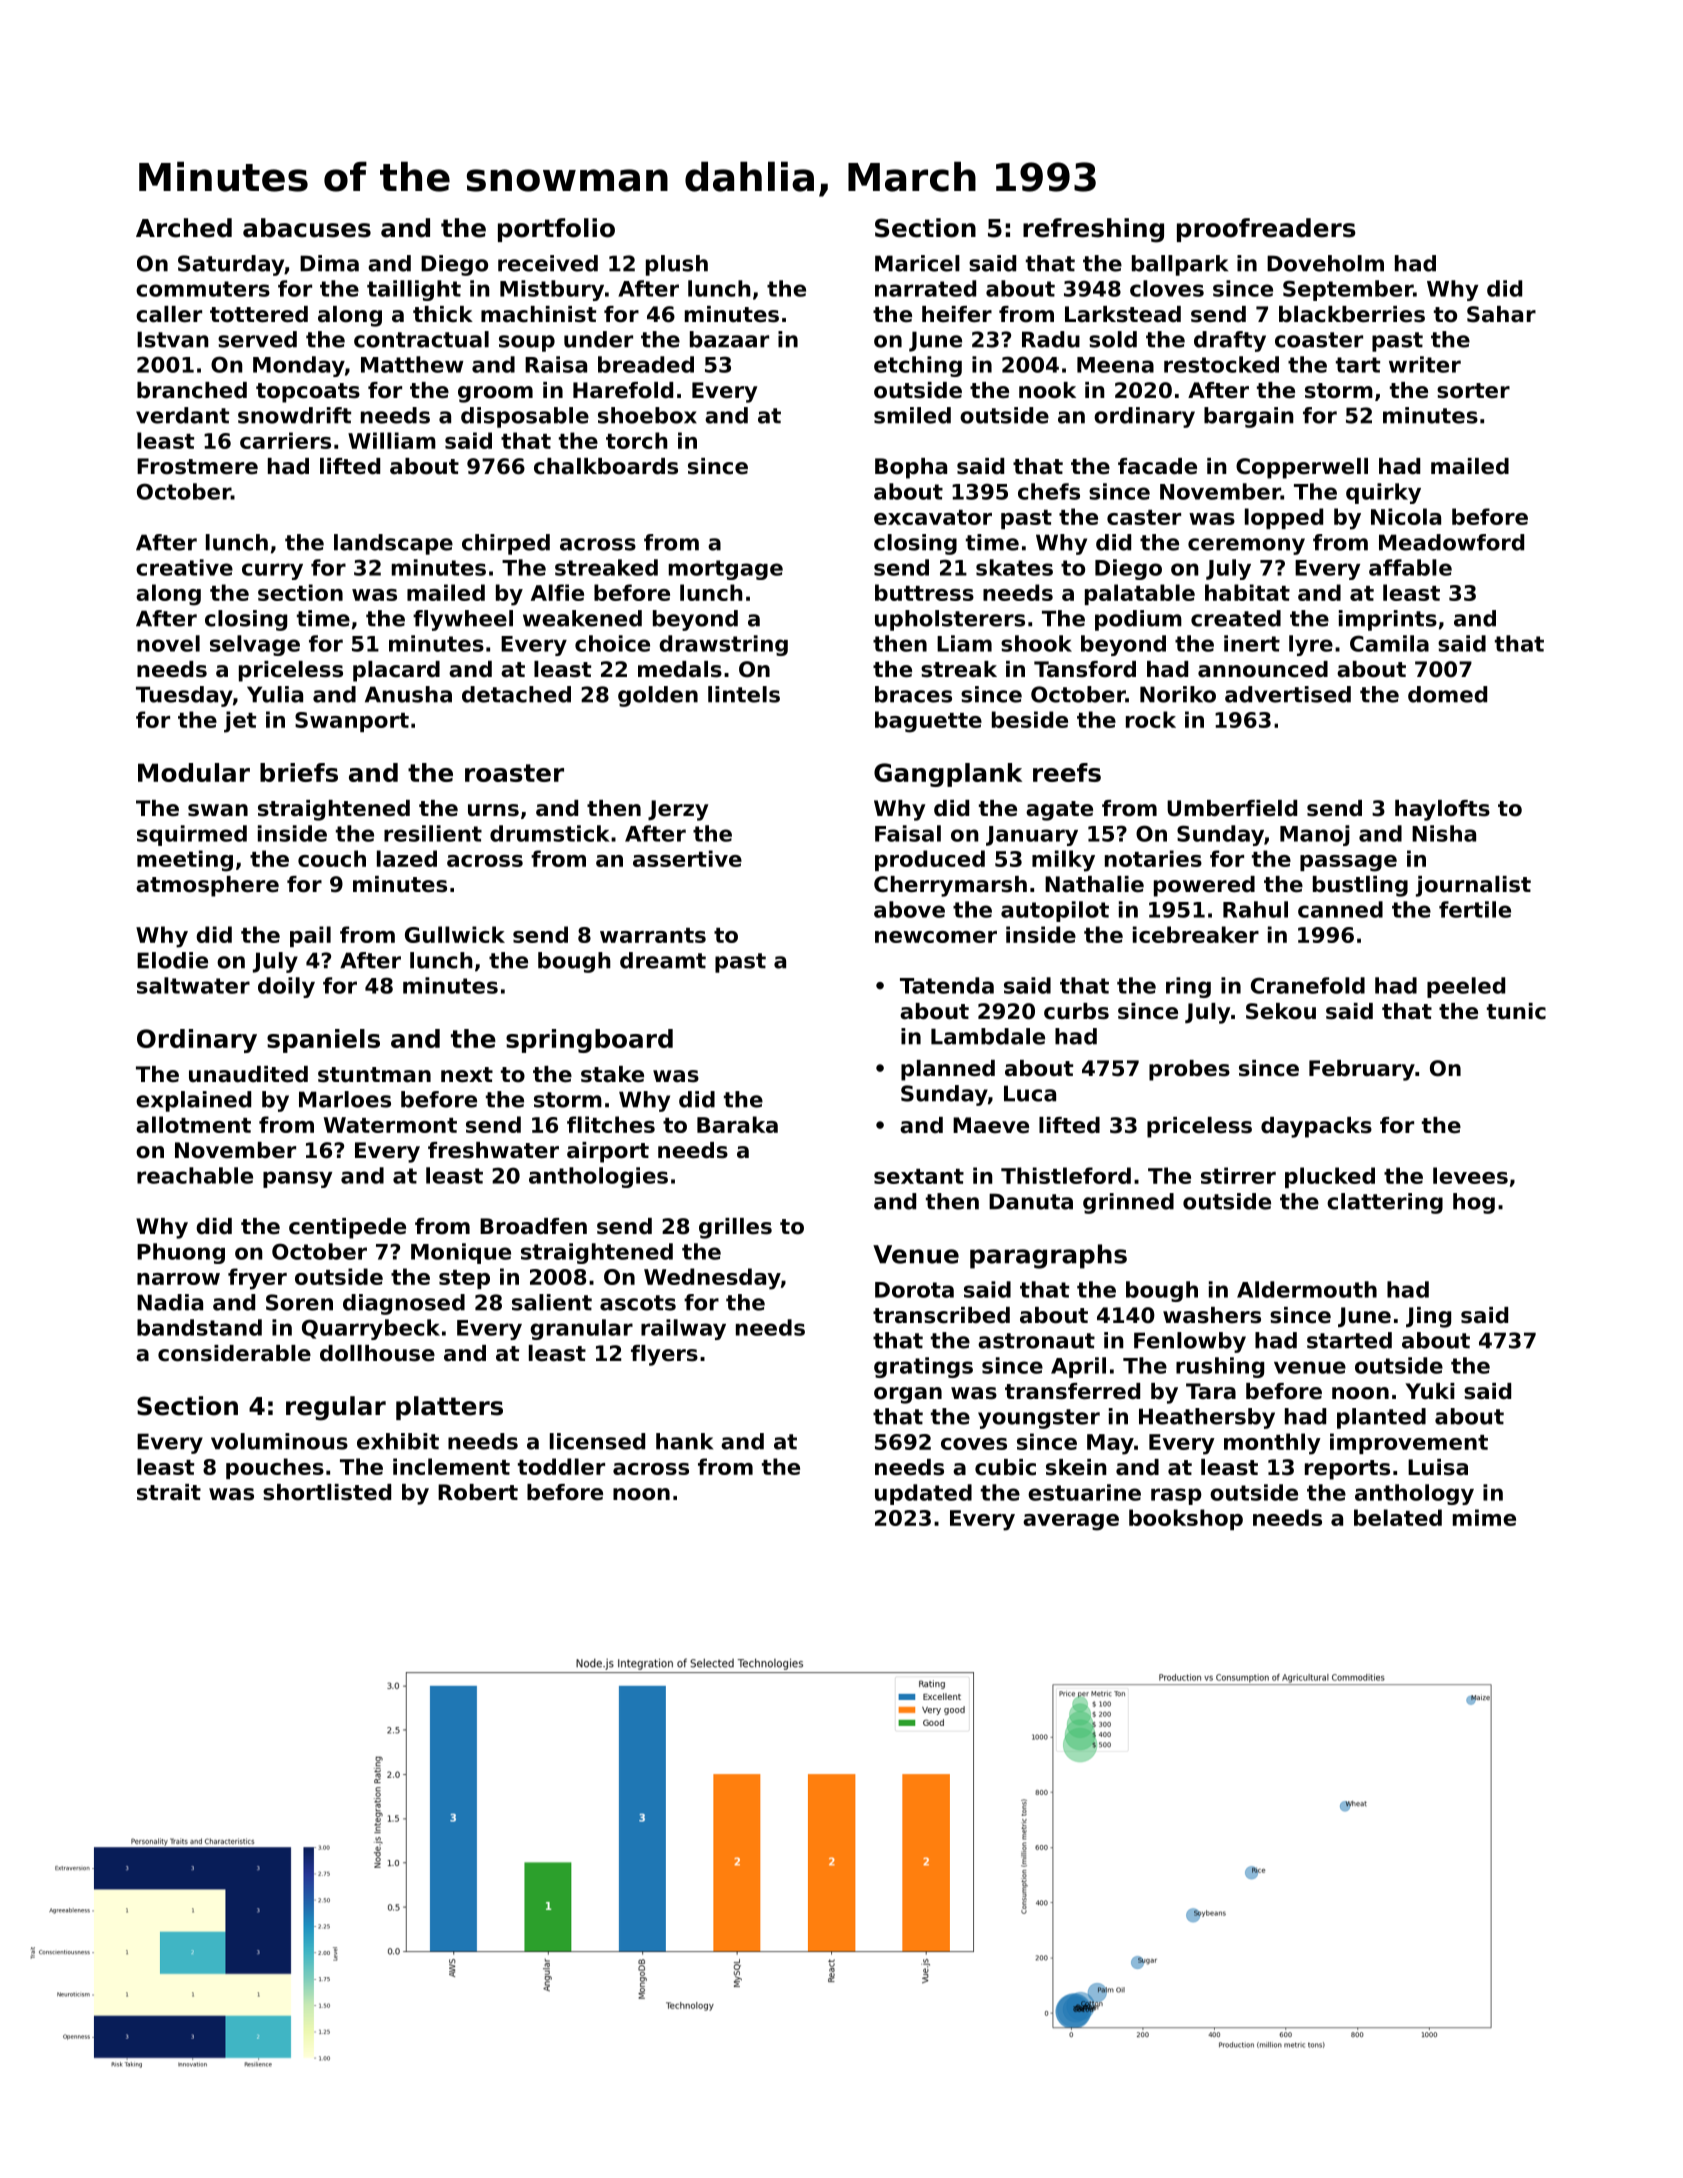 This page has width=1683, height=2178. Describe the element at coordinates (1330, 1177) in the page. I see `plucked` at that location.
